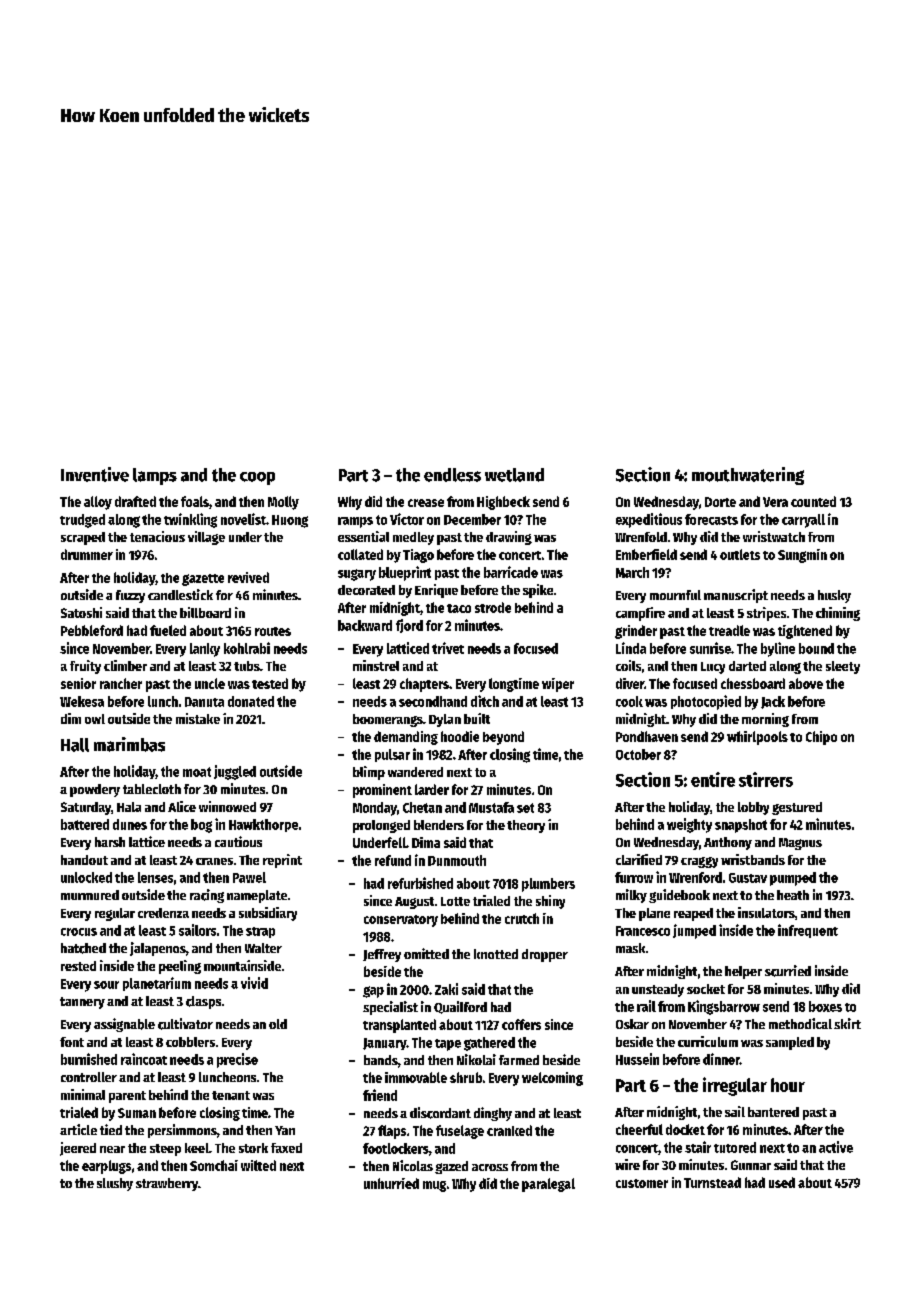 The image size is (924, 1308). What do you see at coordinates (448, 648) in the screenshot?
I see `trivet` at bounding box center [448, 648].
